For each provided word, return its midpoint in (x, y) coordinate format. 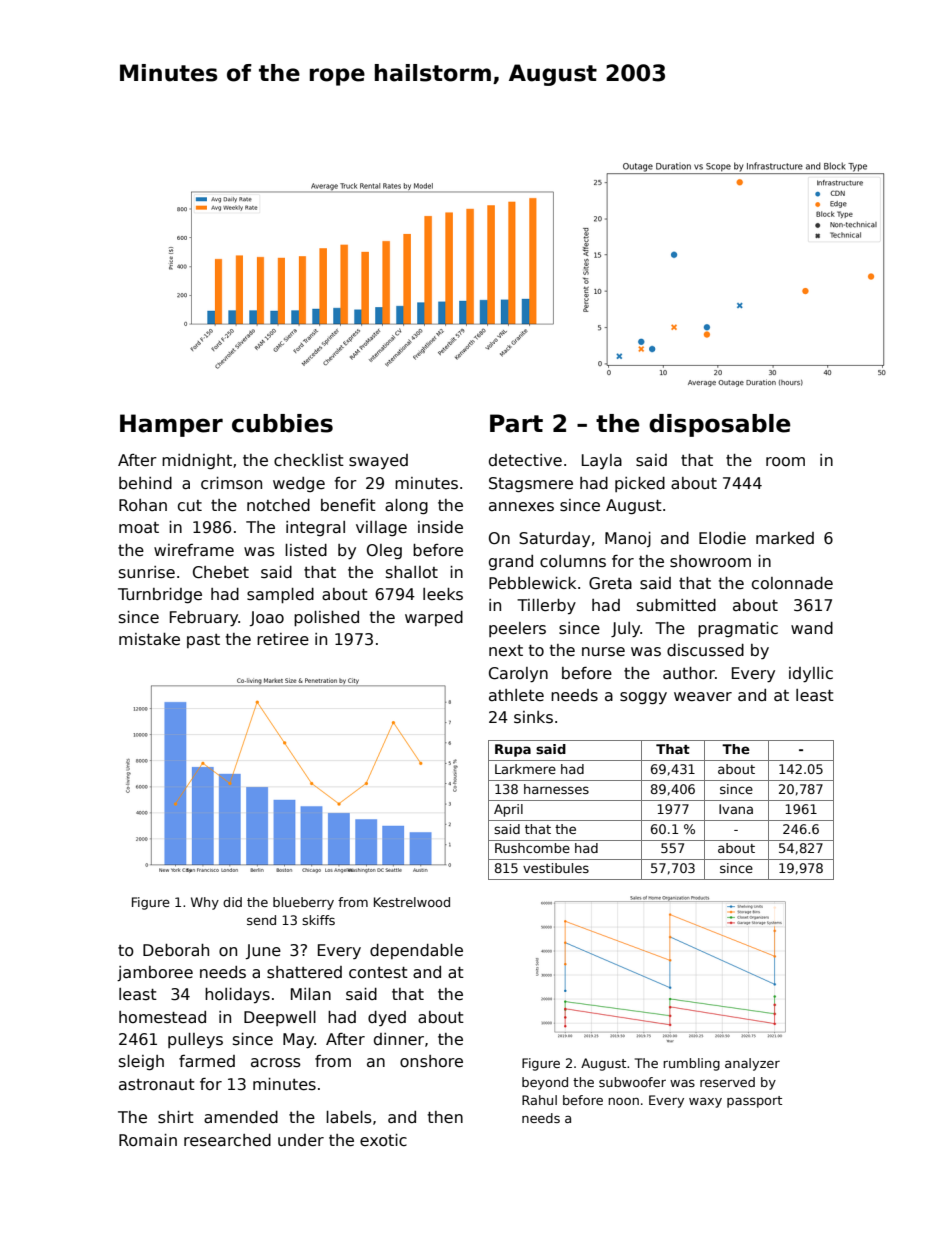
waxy (705, 1103)
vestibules (556, 868)
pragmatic (738, 629)
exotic (383, 1140)
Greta (610, 583)
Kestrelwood (412, 902)
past (203, 641)
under (301, 1140)
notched (278, 505)
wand (812, 628)
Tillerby (546, 606)
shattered (304, 972)
